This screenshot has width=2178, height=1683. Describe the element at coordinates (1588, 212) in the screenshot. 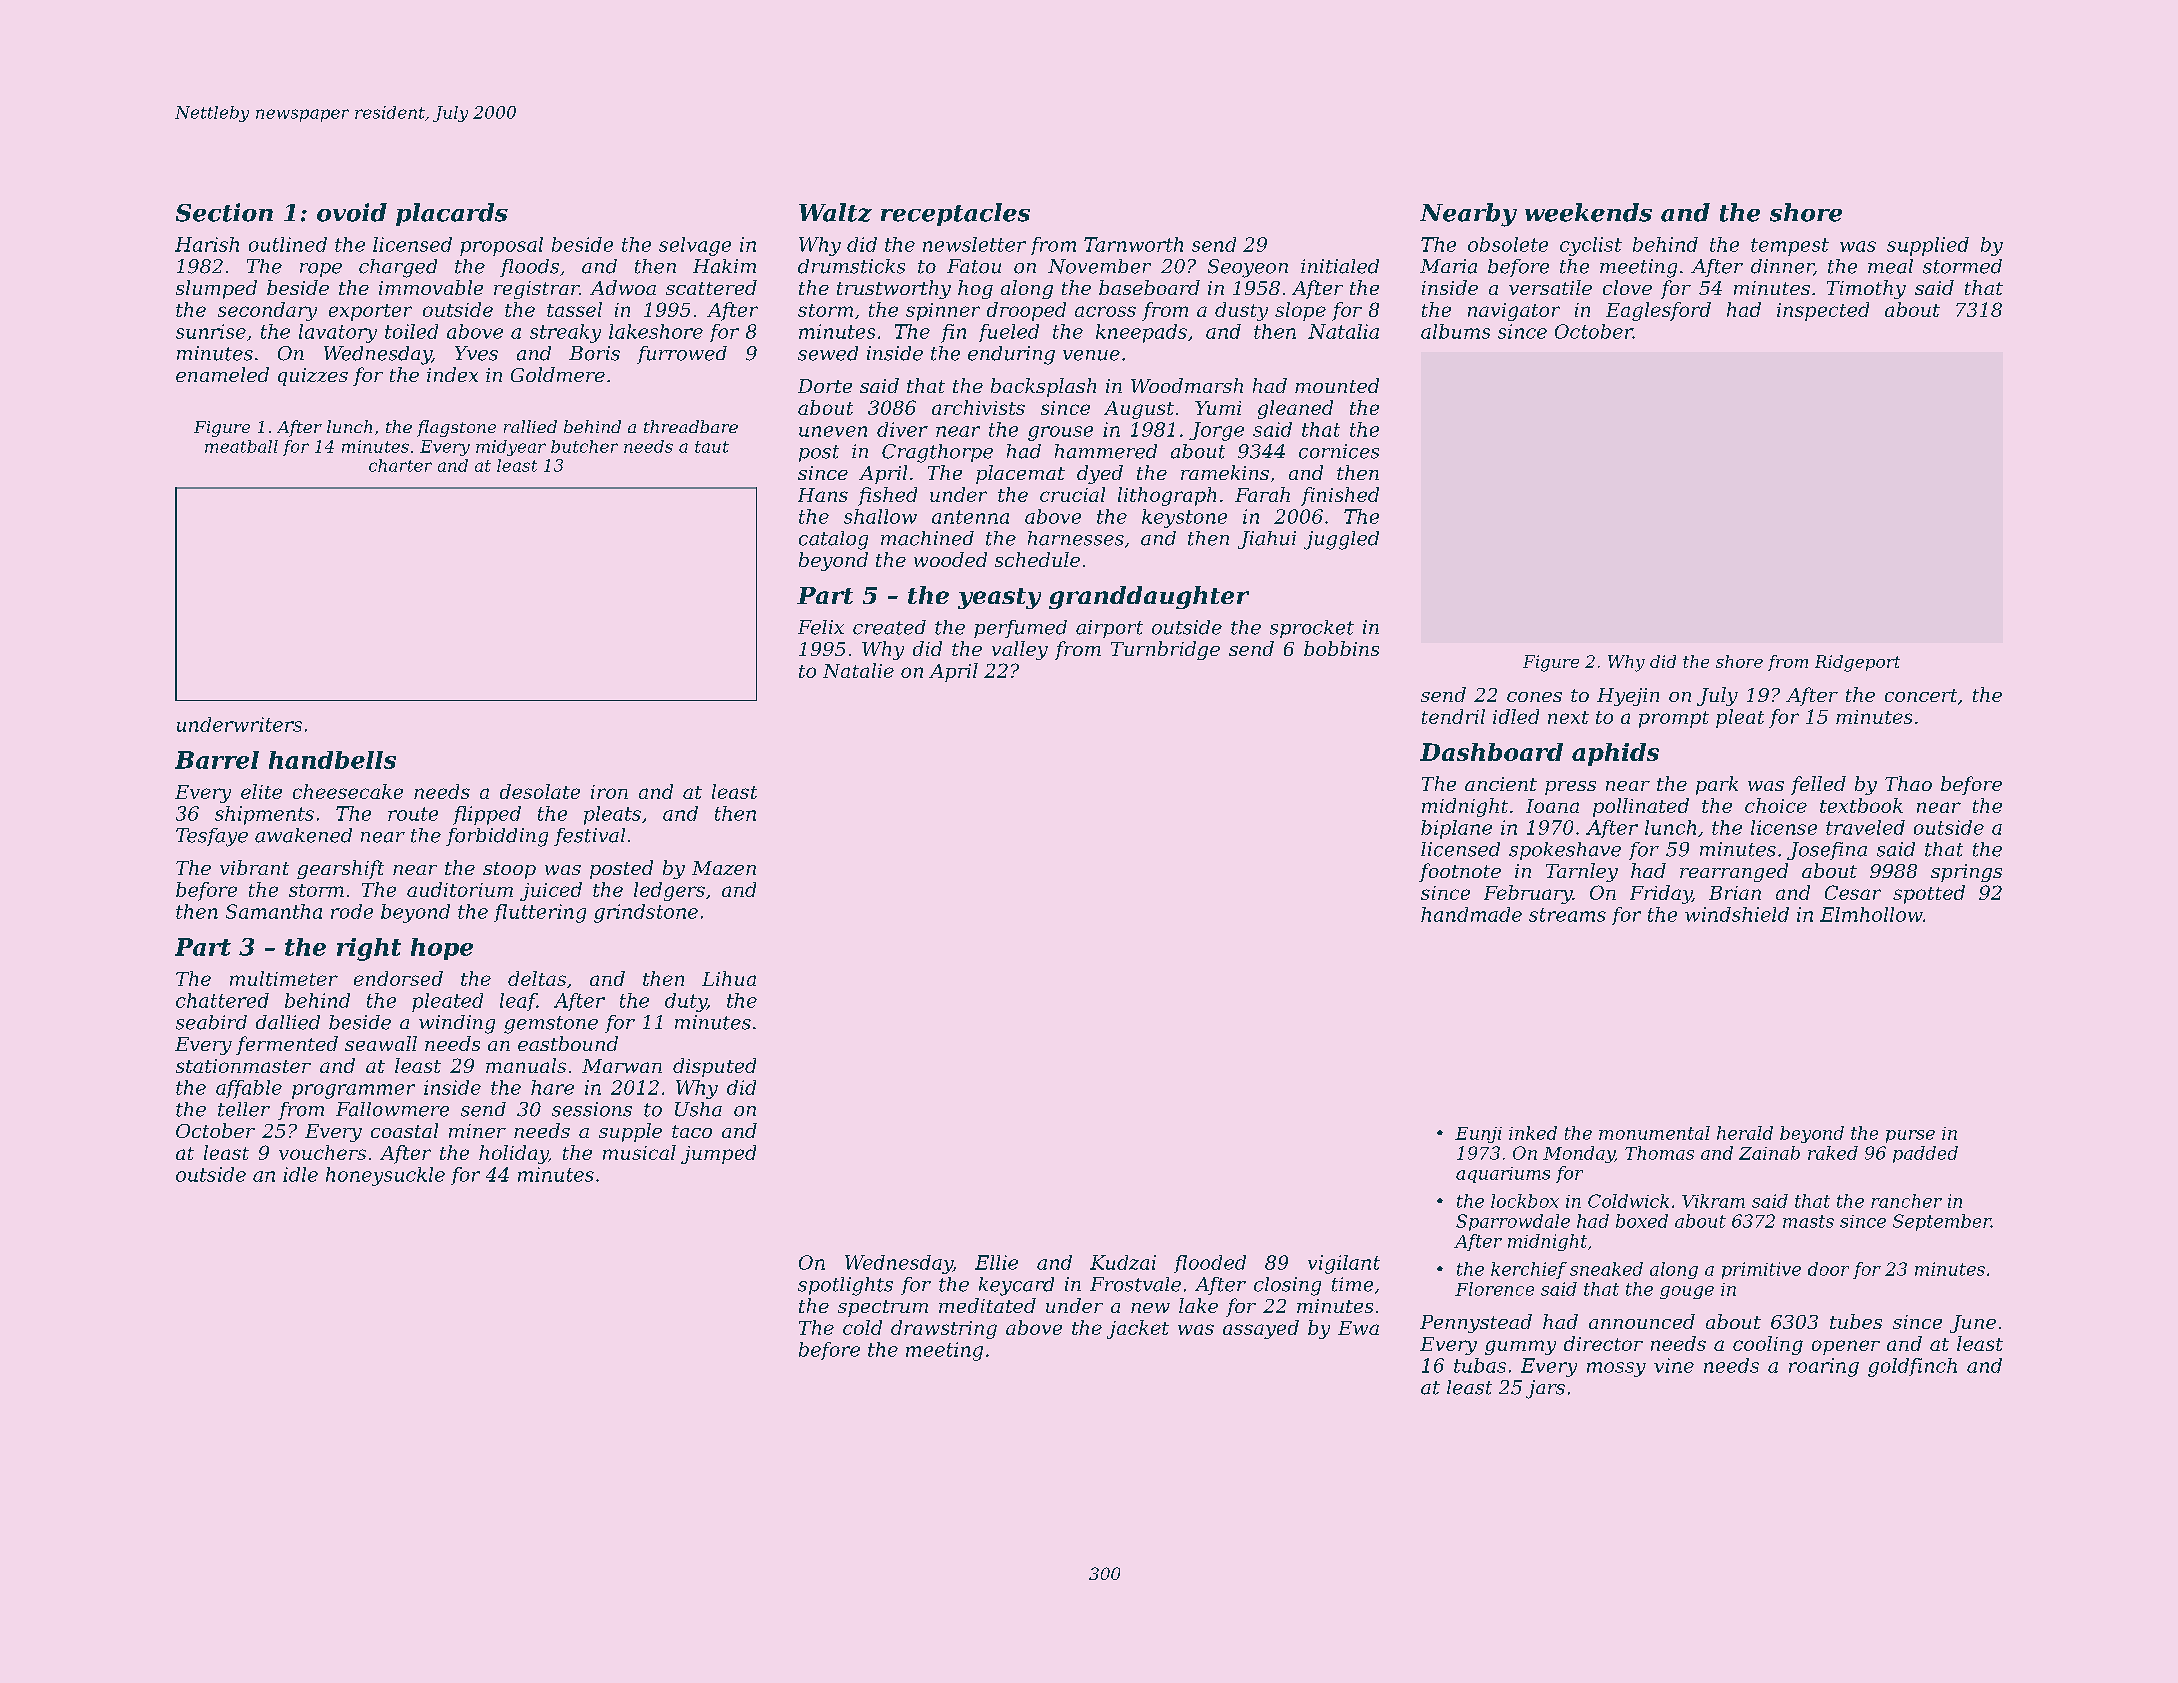

I see `weekends` at that location.
